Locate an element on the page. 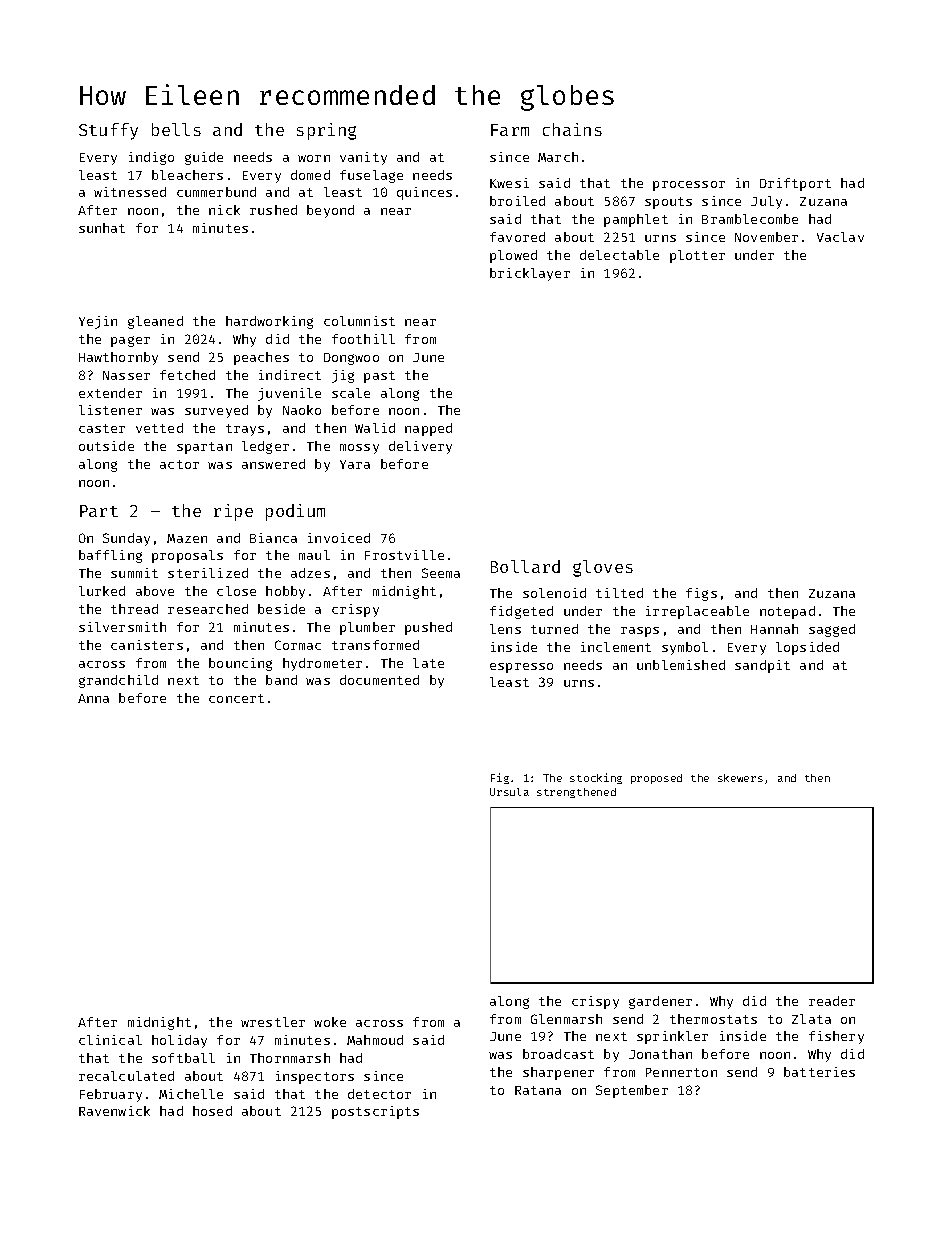  clinical is located at coordinates (110, 1040).
